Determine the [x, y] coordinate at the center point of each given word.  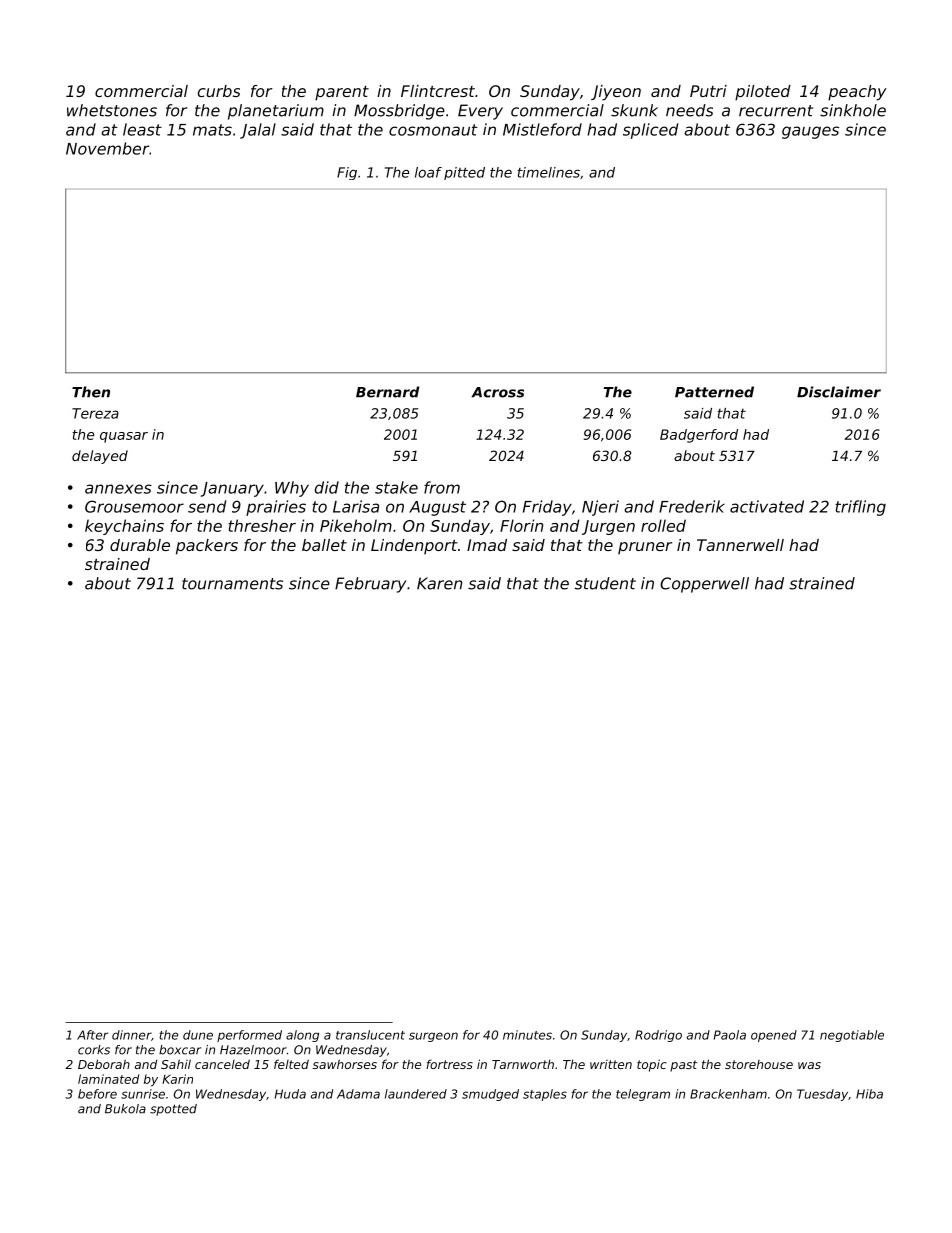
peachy [857, 93]
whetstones [112, 110]
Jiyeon [616, 93]
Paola [730, 1035]
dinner [131, 1035]
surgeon [433, 1037]
